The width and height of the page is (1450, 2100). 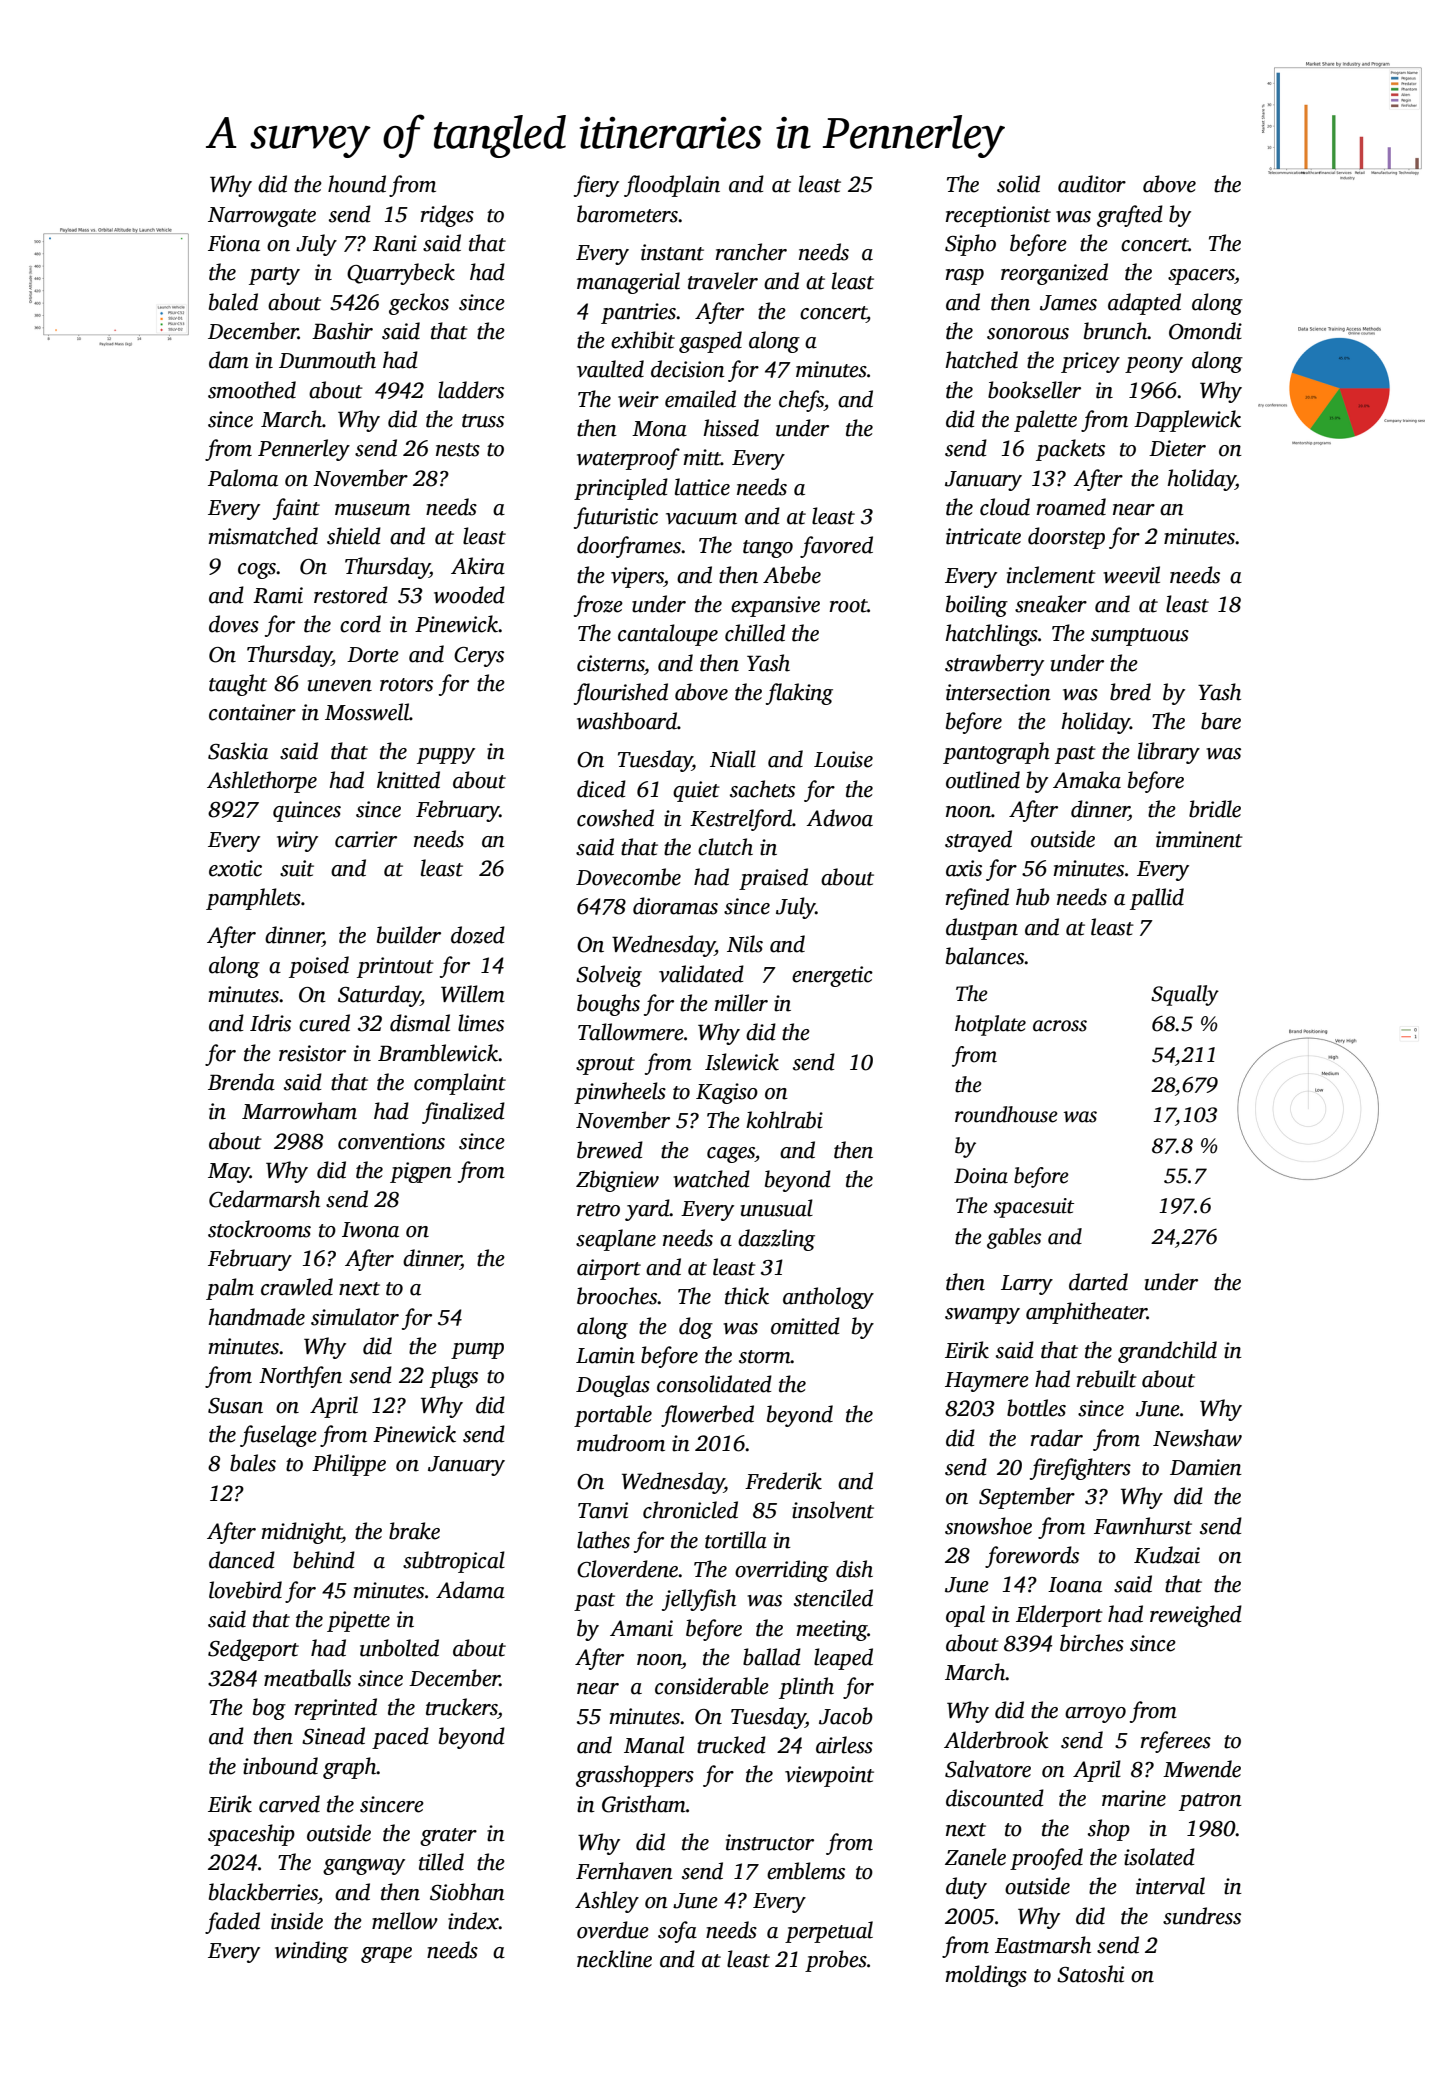 What do you see at coordinates (1131, 575) in the page?
I see `weevil` at bounding box center [1131, 575].
